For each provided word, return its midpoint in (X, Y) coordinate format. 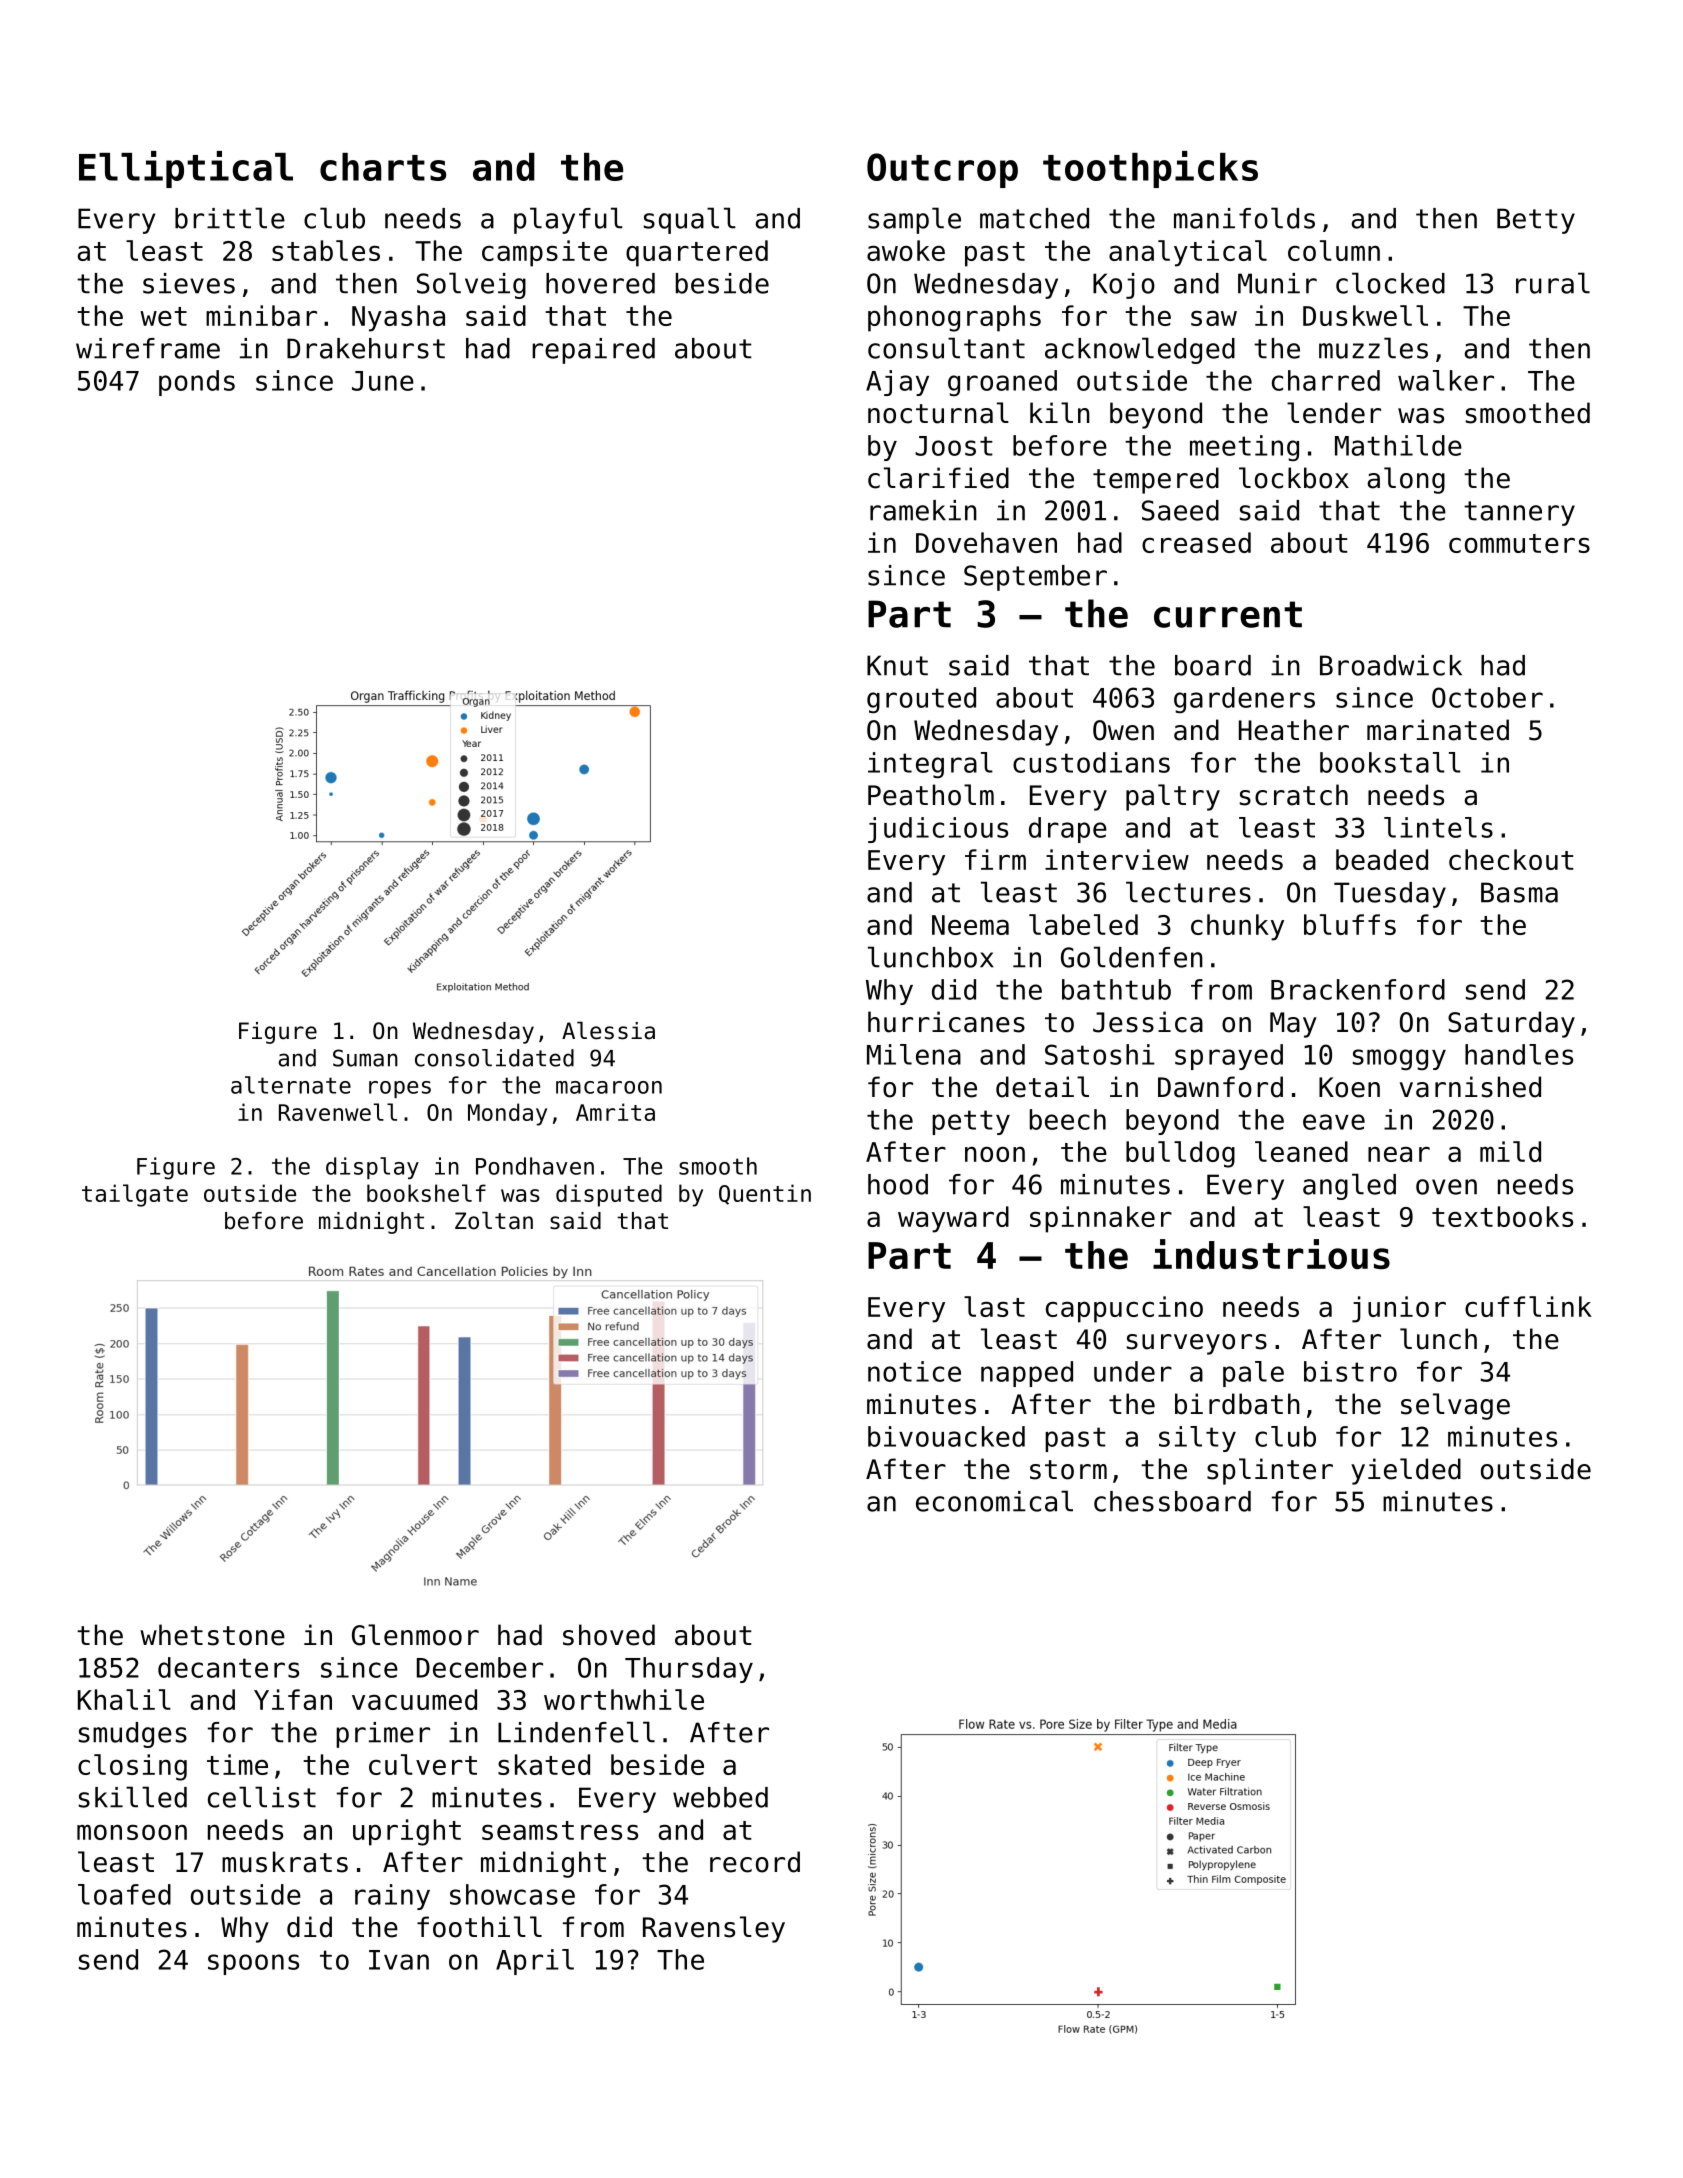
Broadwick (1391, 665)
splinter (1270, 1471)
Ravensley (714, 1929)
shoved (609, 1635)
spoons (253, 1964)
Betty (1536, 221)
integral (930, 765)
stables (326, 250)
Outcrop (942, 170)
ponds (197, 383)
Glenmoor (415, 1635)
